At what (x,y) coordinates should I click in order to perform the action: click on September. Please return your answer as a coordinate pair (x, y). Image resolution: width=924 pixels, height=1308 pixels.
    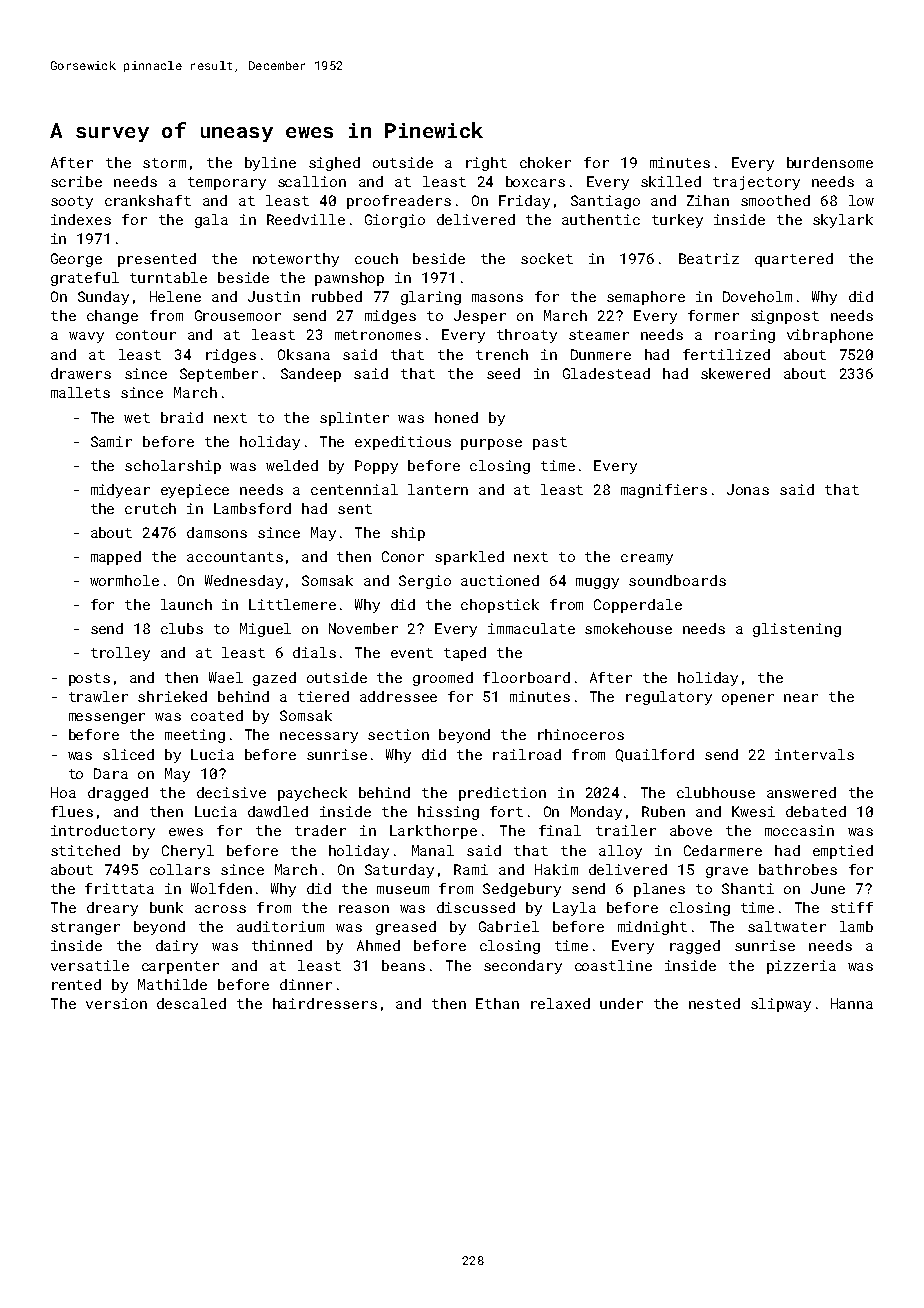
    Looking at the image, I should click on (219, 375).
